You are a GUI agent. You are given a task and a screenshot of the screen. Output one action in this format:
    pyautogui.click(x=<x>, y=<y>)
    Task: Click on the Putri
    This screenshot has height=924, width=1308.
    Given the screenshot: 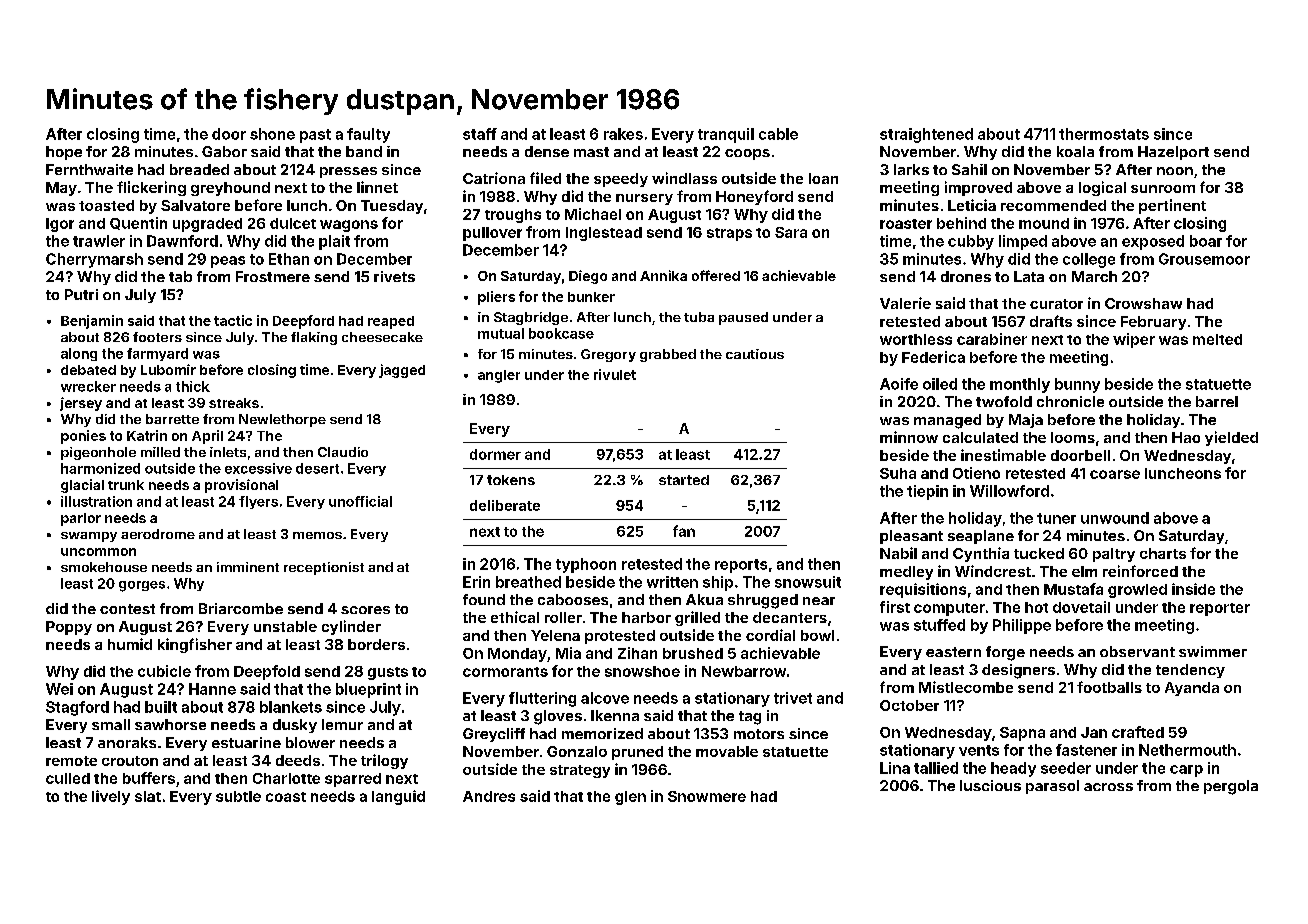 What is the action you would take?
    pyautogui.click(x=81, y=294)
